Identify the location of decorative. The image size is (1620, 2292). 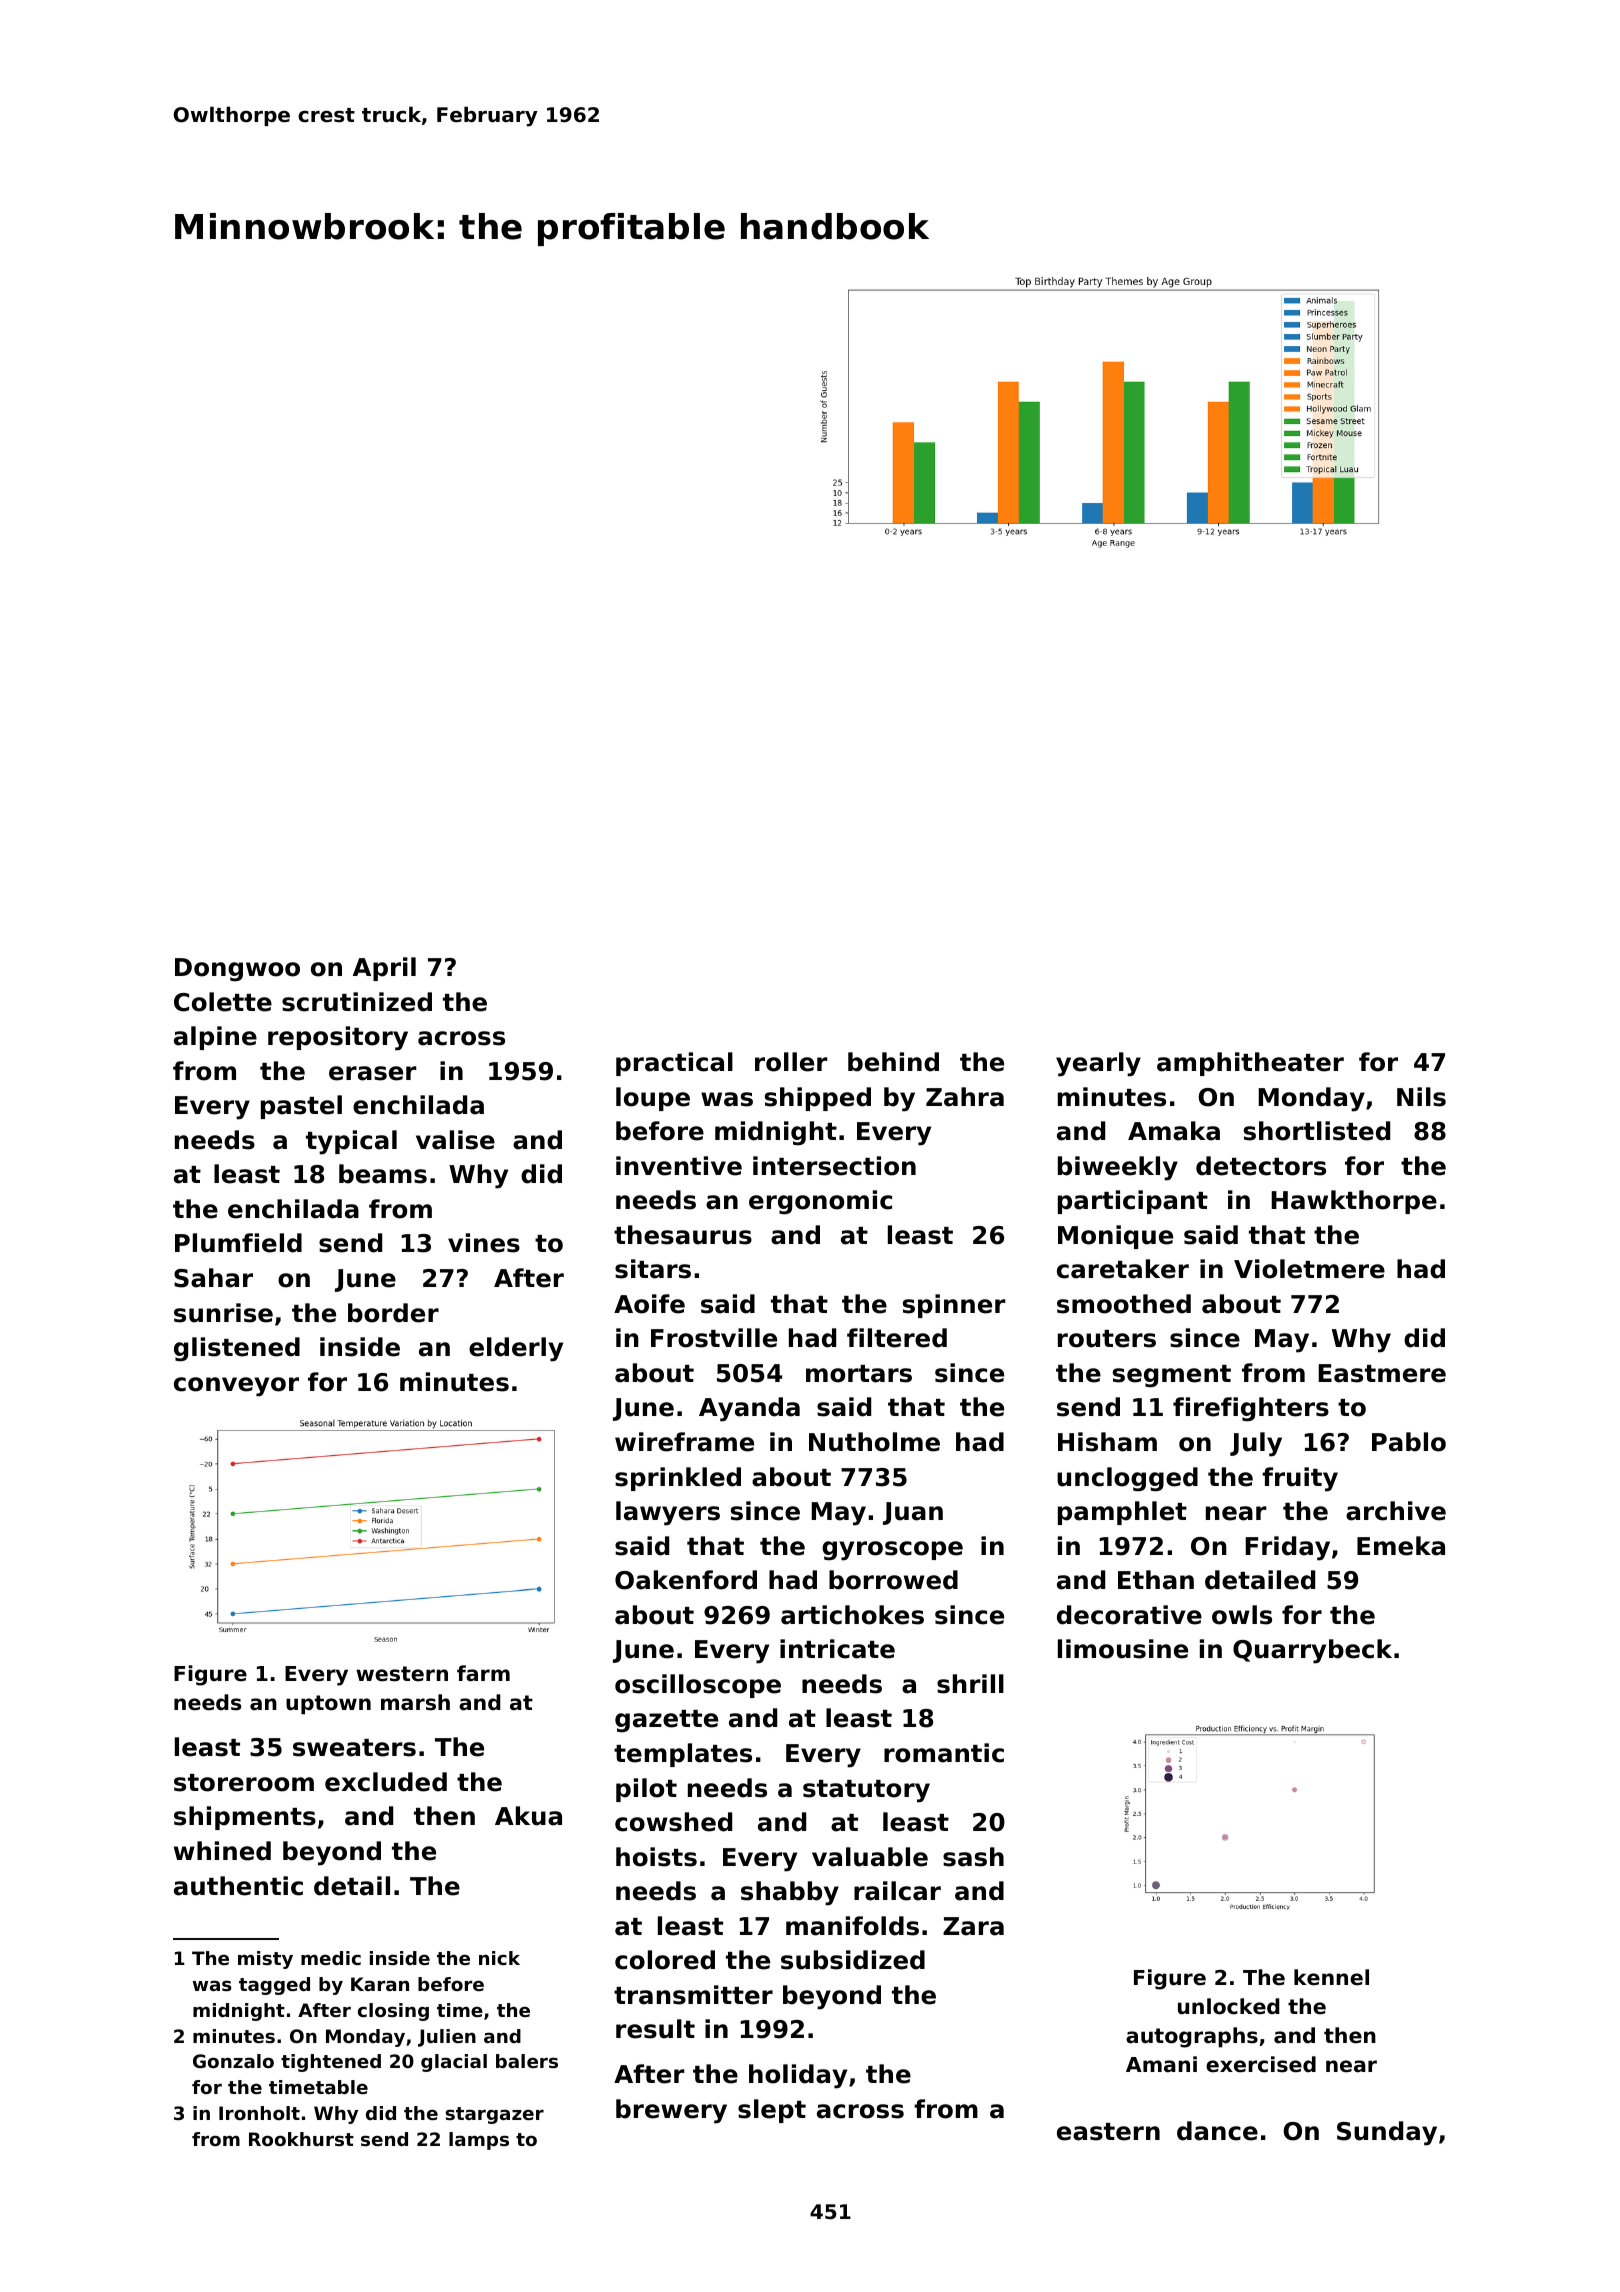
(1129, 1615).
